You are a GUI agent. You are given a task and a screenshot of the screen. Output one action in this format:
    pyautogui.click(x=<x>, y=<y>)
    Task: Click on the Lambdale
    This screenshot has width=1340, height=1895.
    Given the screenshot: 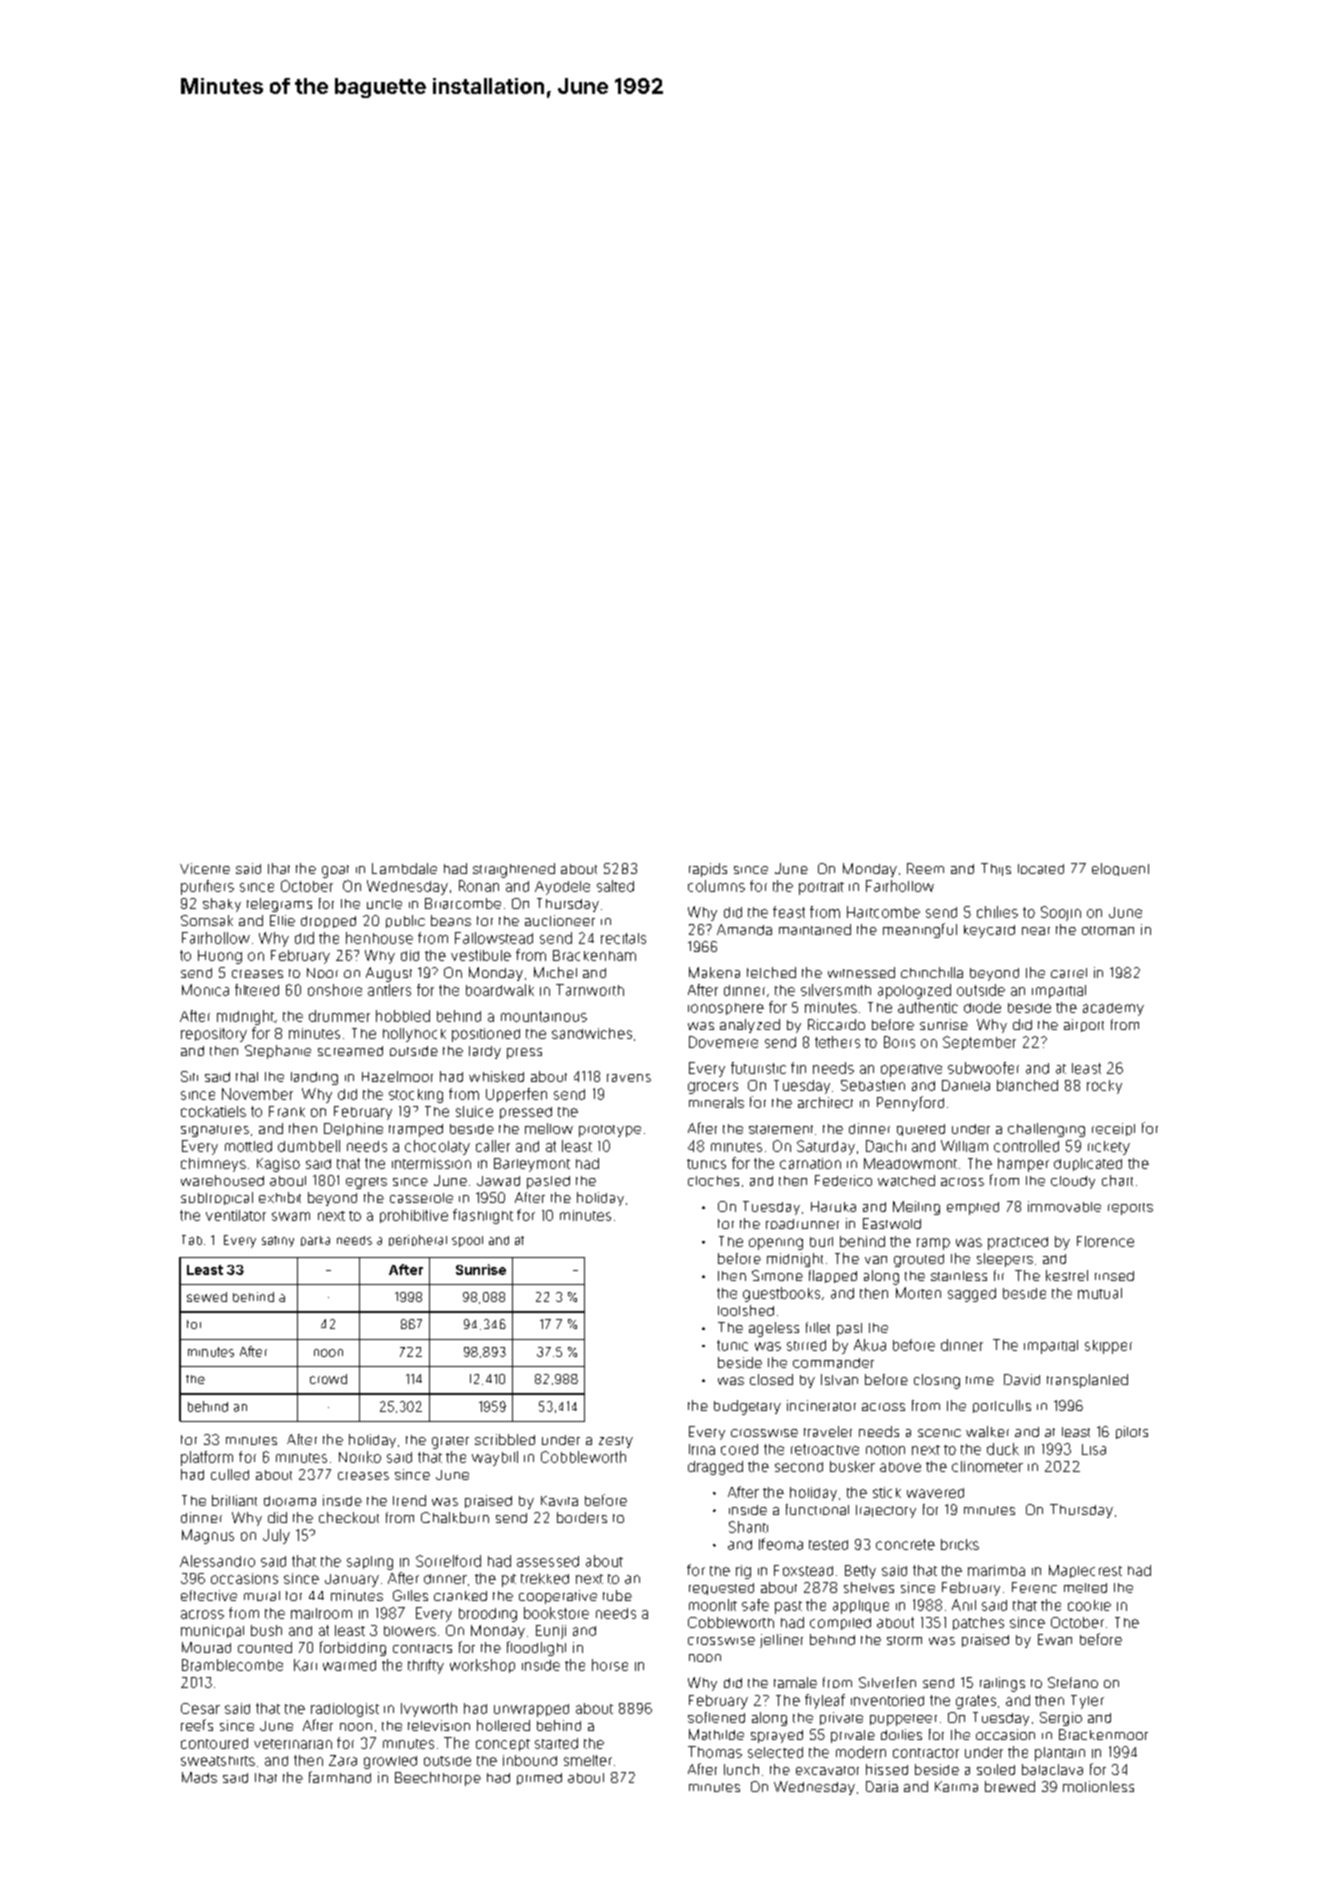 What is the action you would take?
    pyautogui.click(x=404, y=868)
